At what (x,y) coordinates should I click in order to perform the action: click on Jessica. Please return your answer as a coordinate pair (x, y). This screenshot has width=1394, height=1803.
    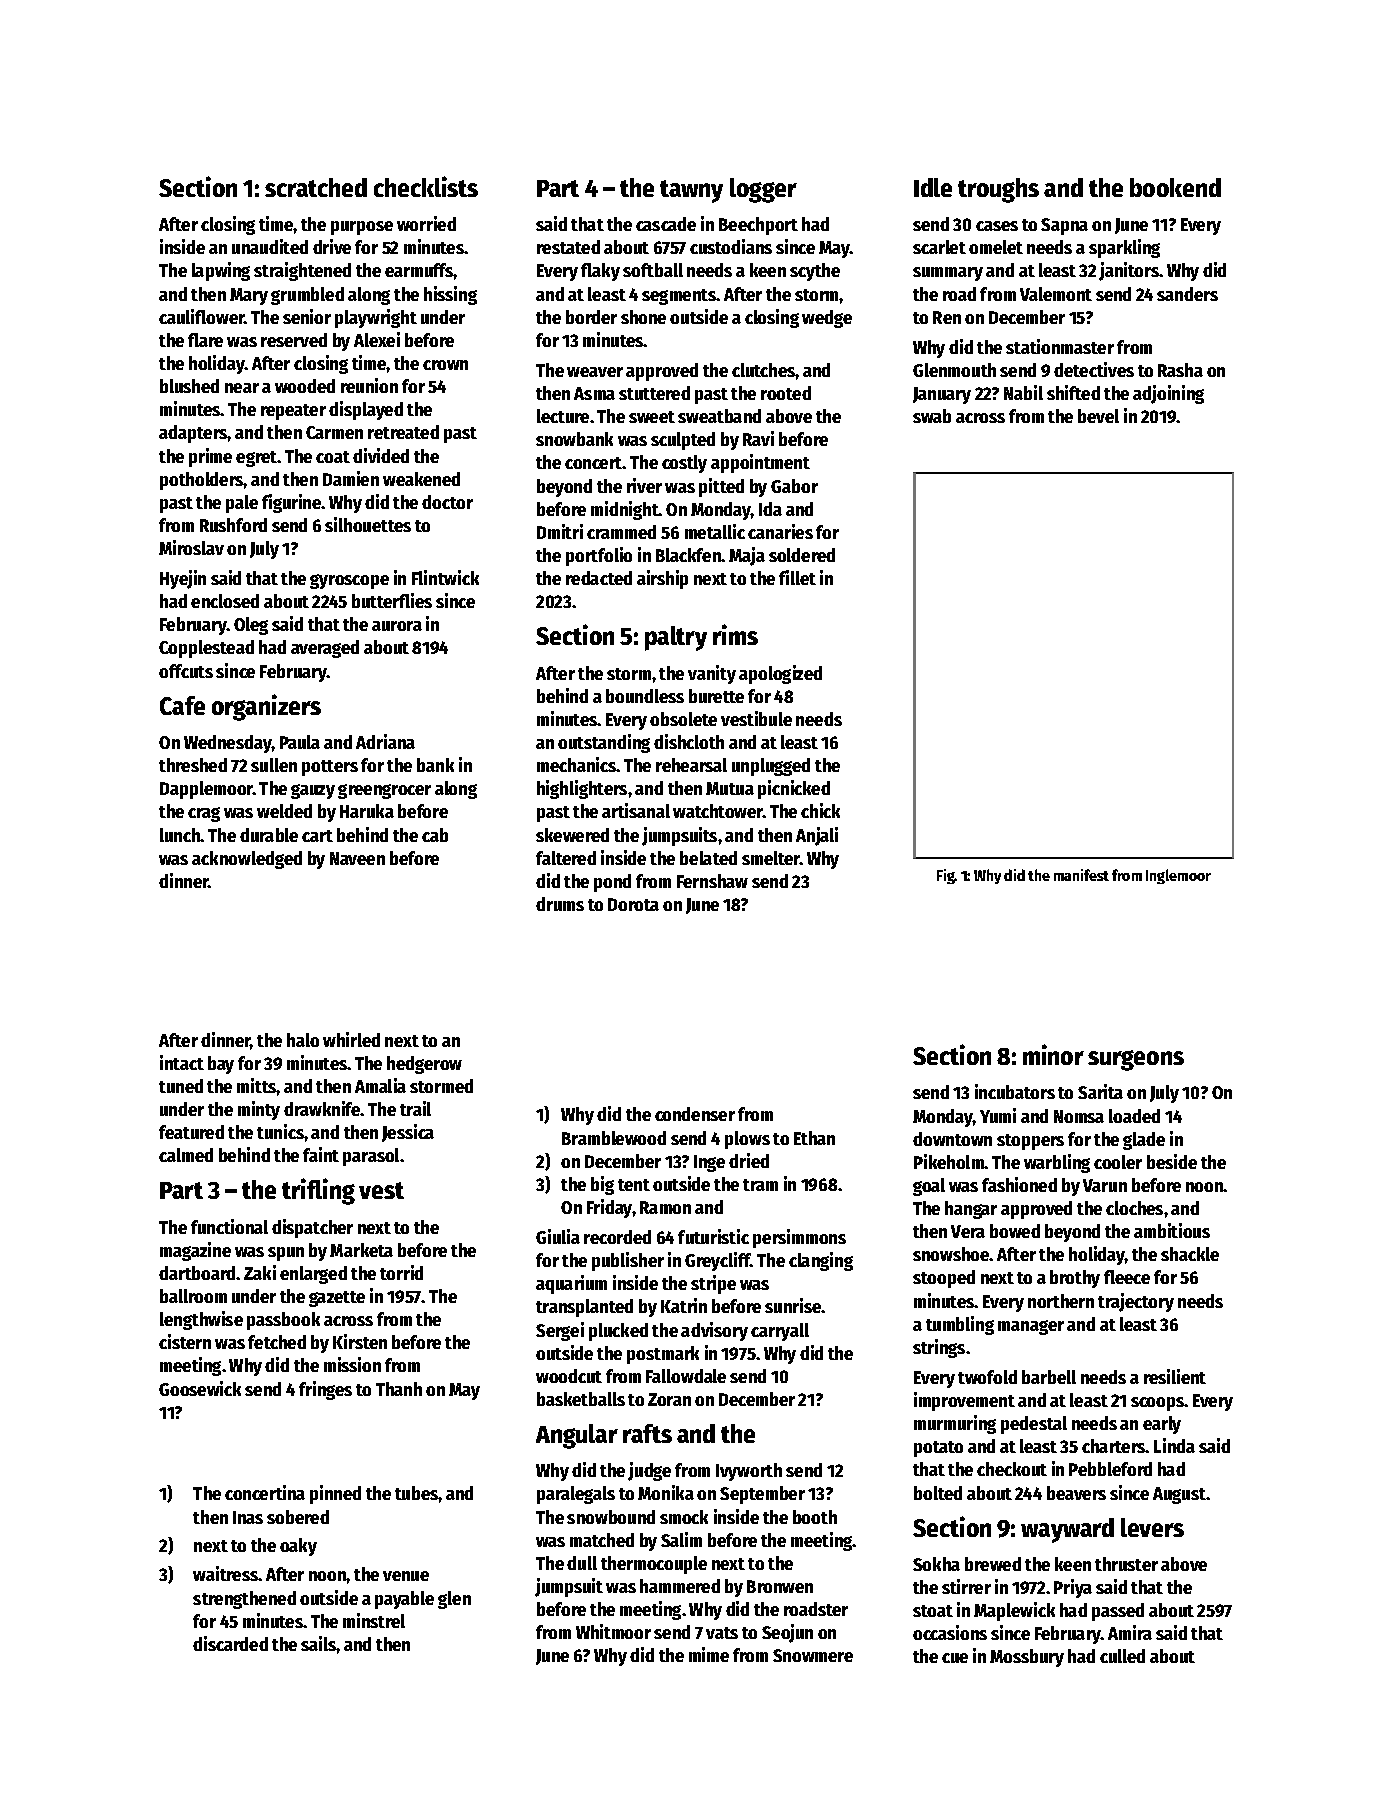
    Looking at the image, I should click on (408, 1133).
